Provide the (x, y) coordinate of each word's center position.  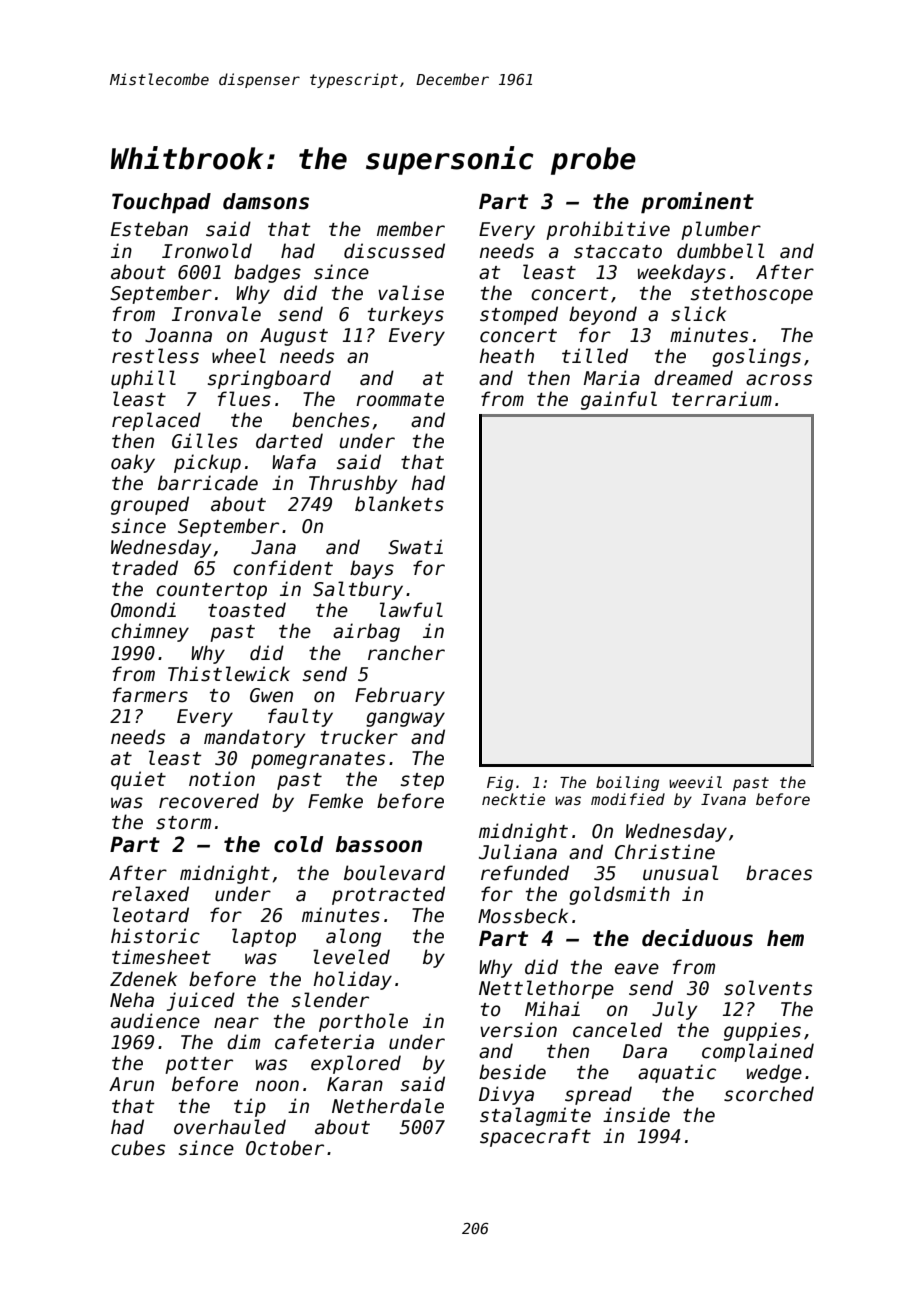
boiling (627, 783)
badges (267, 273)
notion (222, 779)
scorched (769, 1094)
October (285, 1148)
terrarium (722, 399)
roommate (400, 400)
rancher (406, 653)
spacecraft (535, 1137)
